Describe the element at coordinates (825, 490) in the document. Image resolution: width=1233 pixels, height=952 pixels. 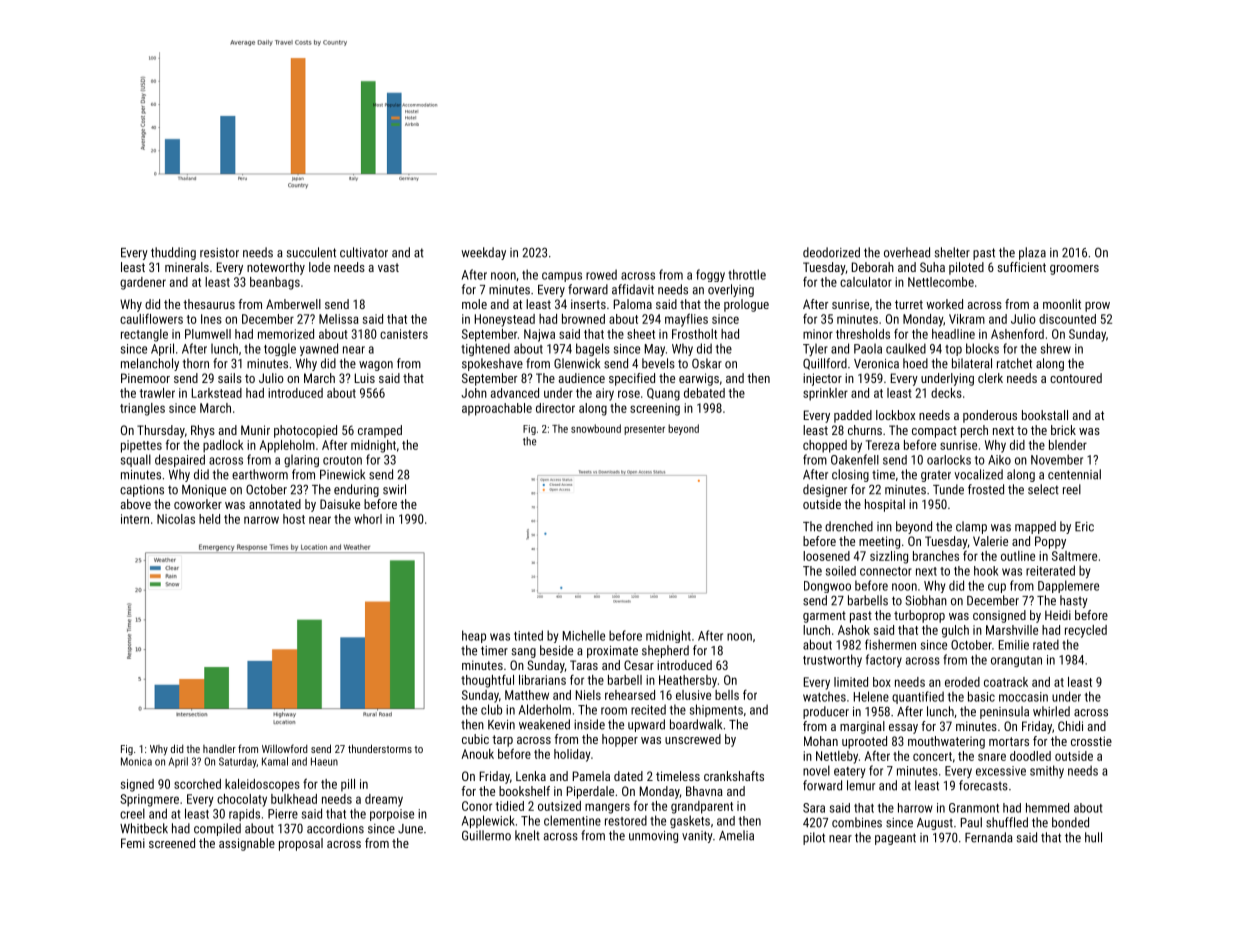
I see `designer` at that location.
